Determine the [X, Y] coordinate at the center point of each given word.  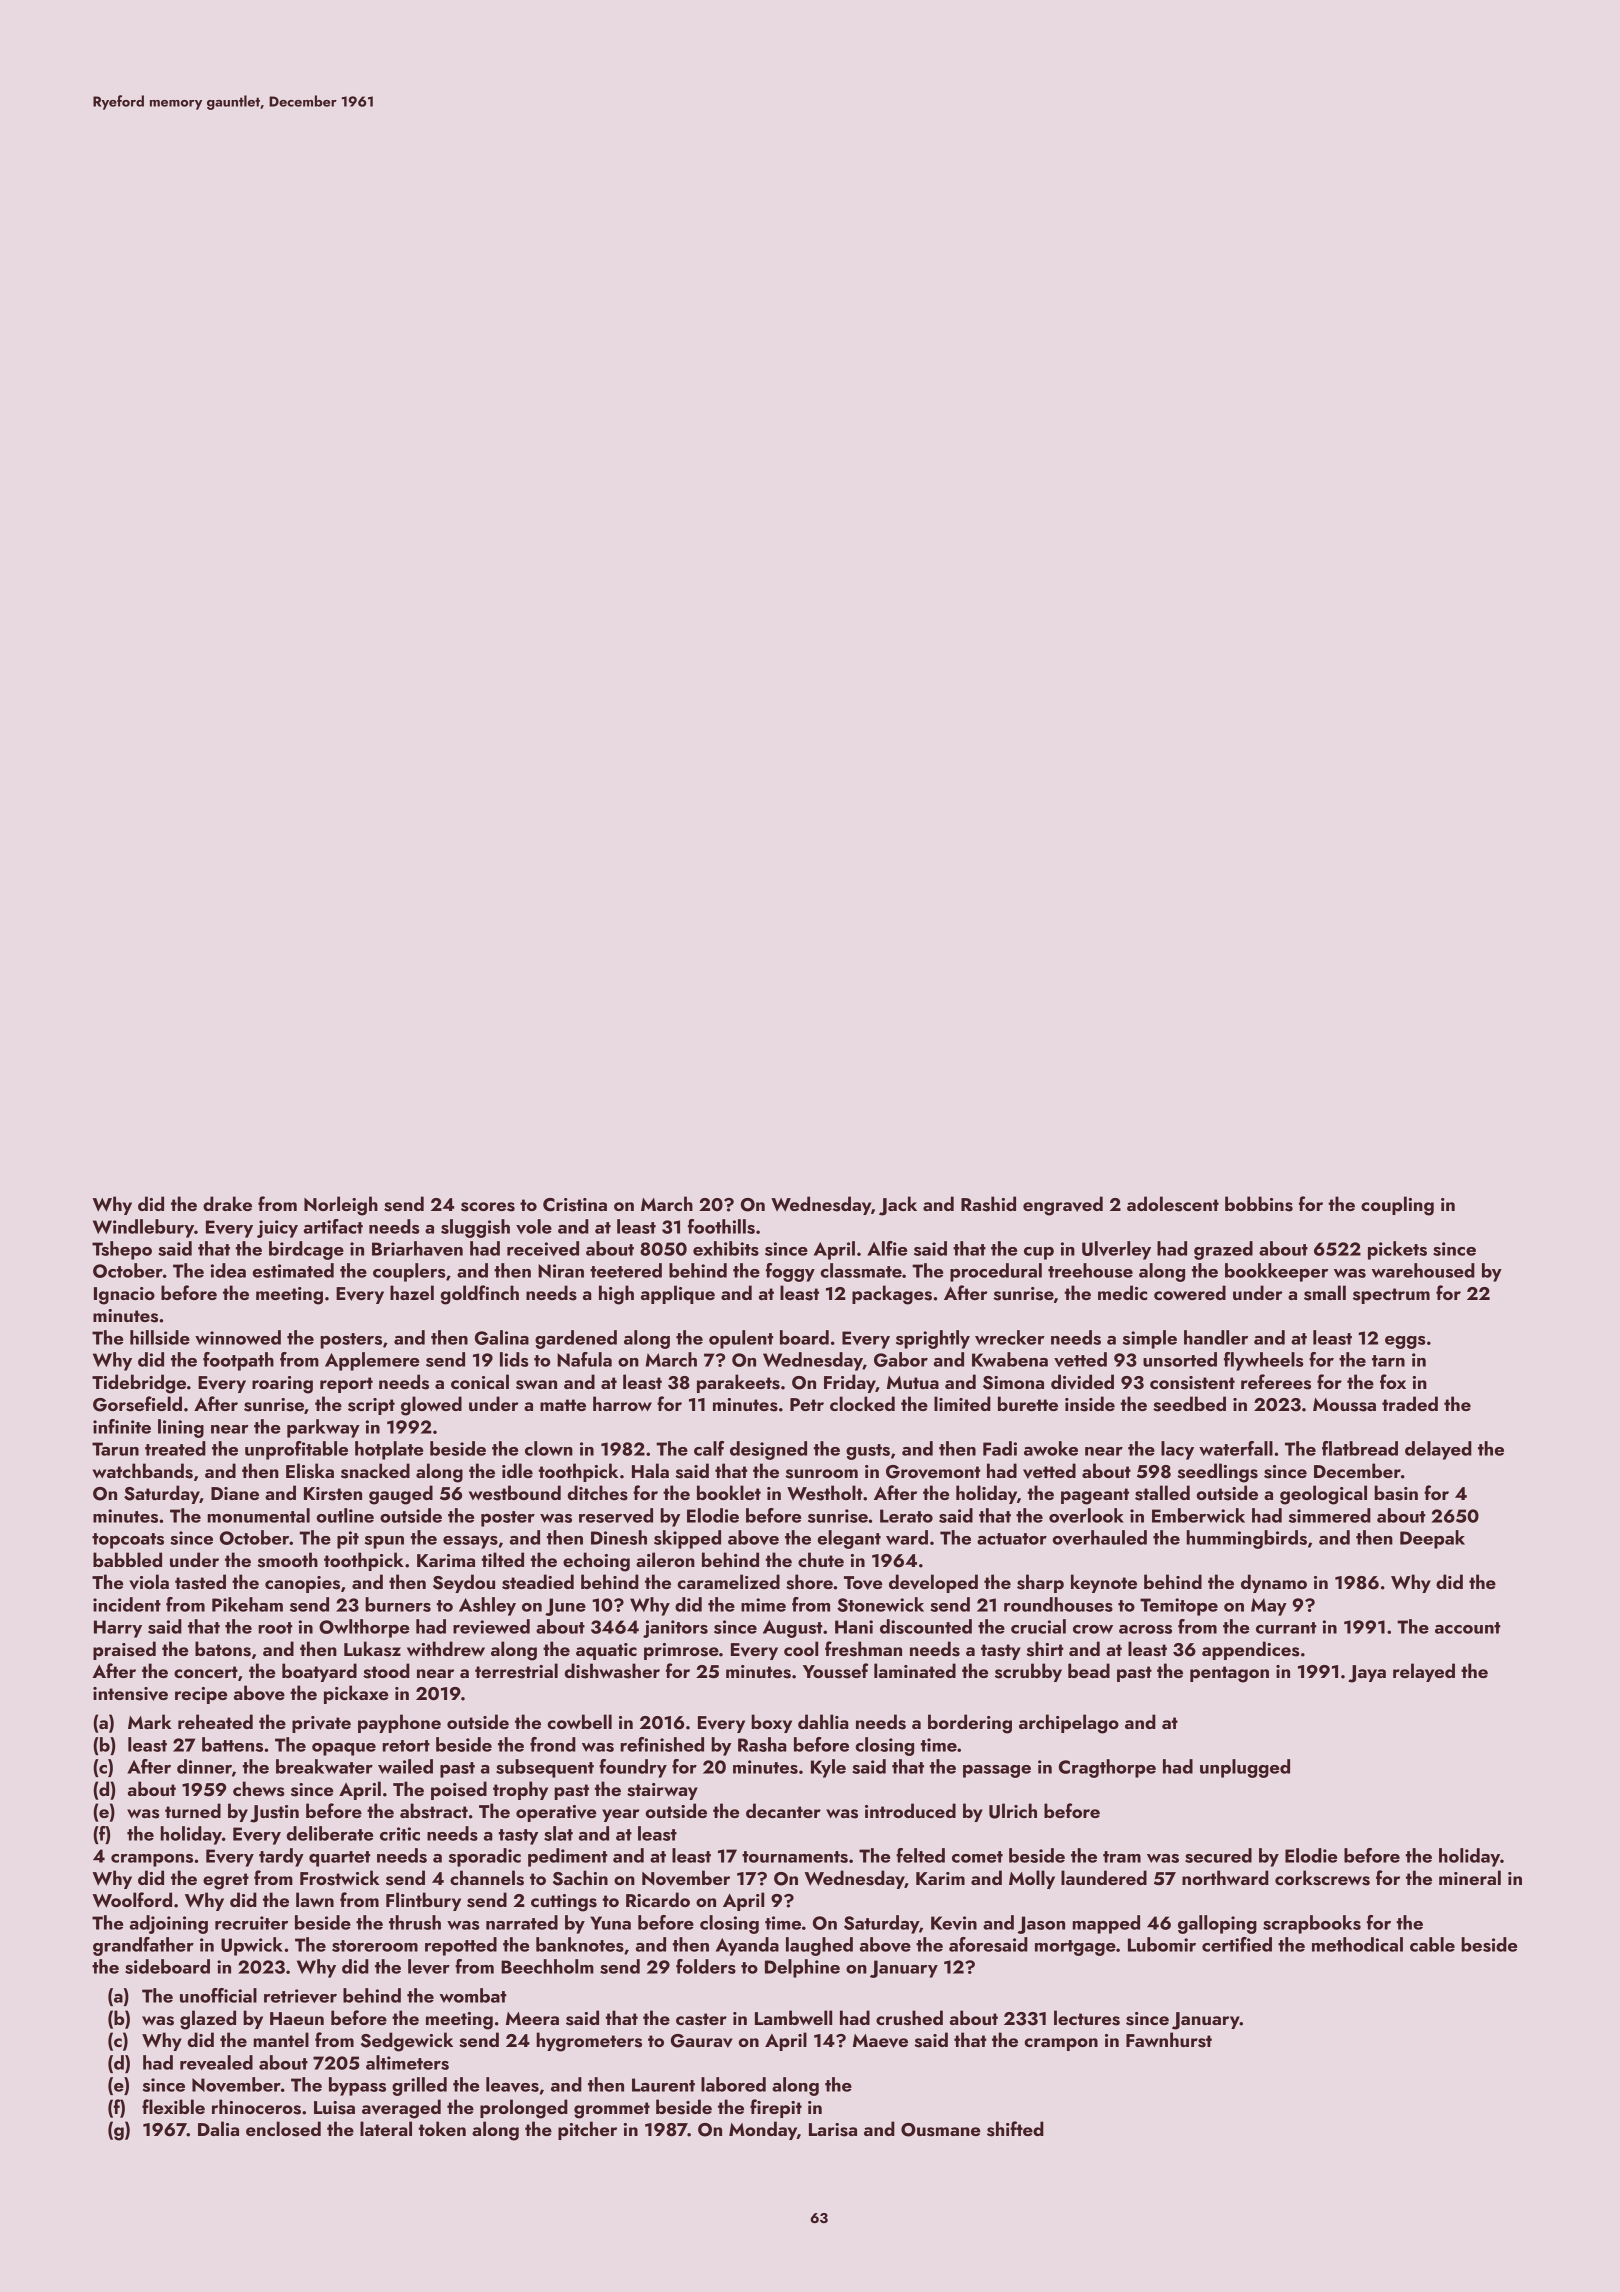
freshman [863, 1649]
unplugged [1245, 1768]
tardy [281, 1857]
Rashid [988, 1204]
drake [227, 1203]
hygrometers [589, 2042]
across [1145, 1629]
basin [1396, 1493]
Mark [150, 1721]
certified [1237, 1944]
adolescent [1173, 1204]
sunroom [821, 1474]
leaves [512, 2084]
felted [920, 1855]
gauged [401, 1495]
